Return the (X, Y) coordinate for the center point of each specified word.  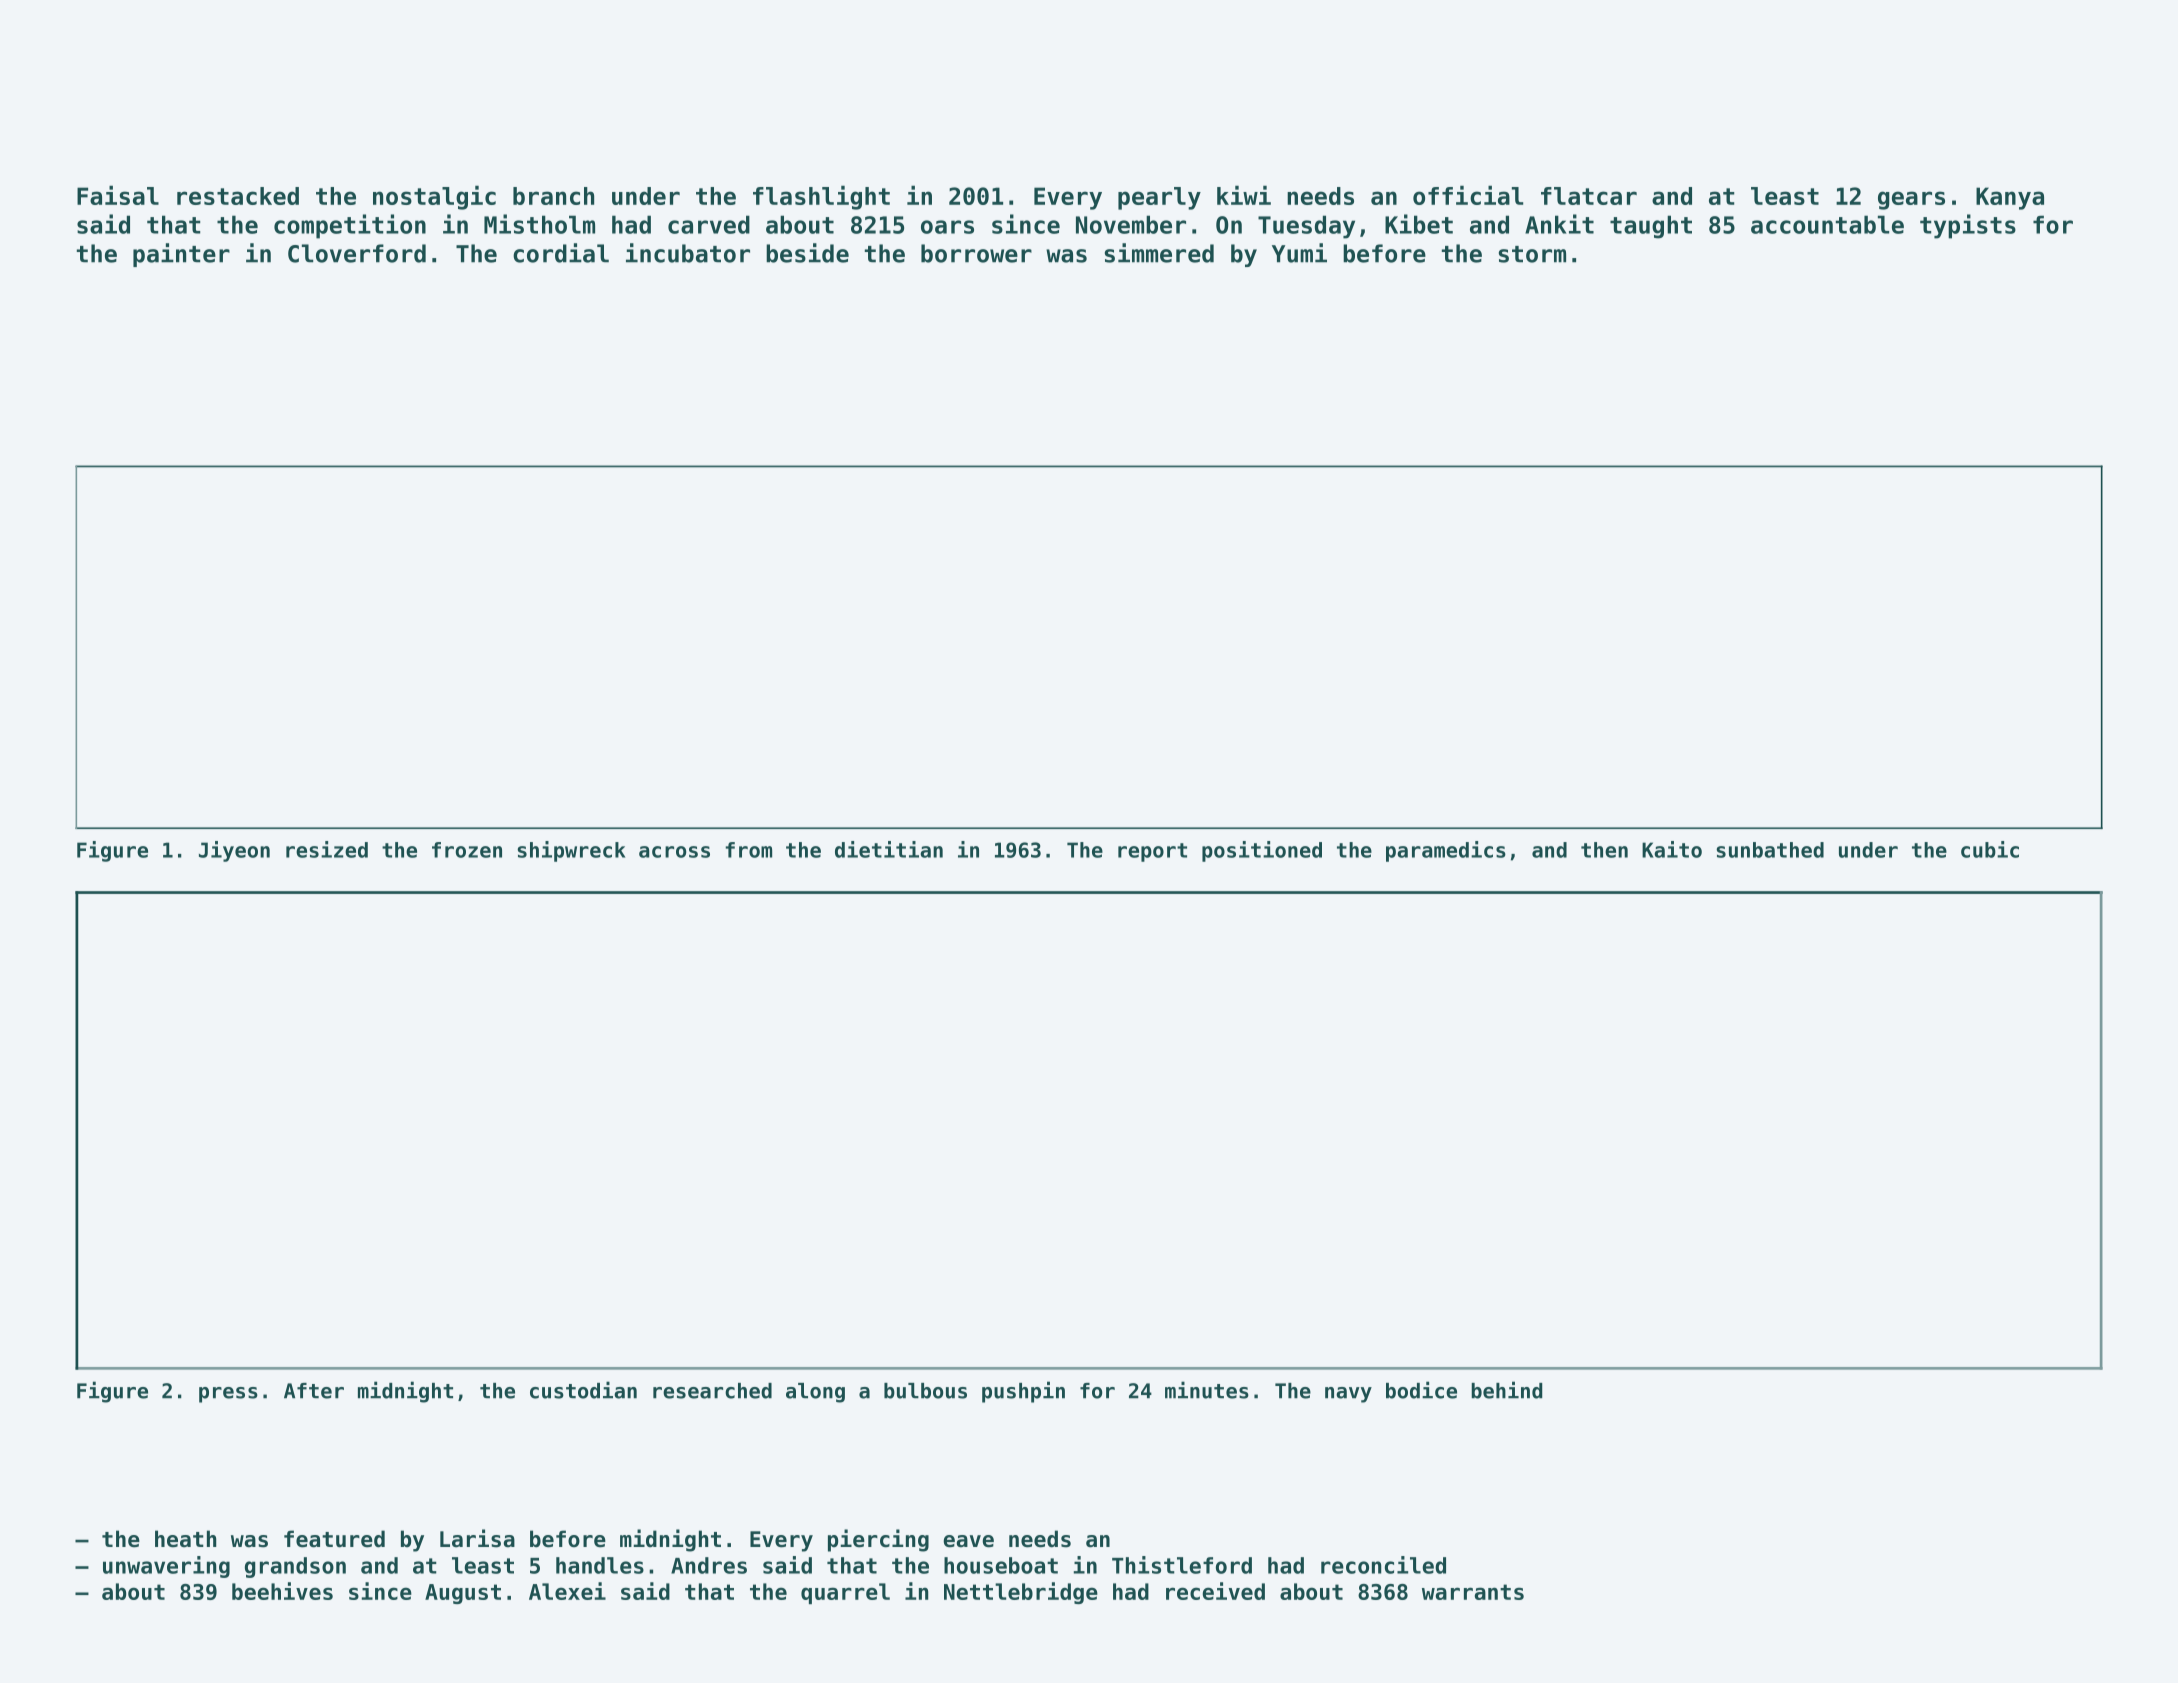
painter (181, 255)
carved (709, 224)
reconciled (1383, 1565)
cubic (1990, 849)
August (463, 1594)
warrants (1473, 1592)
